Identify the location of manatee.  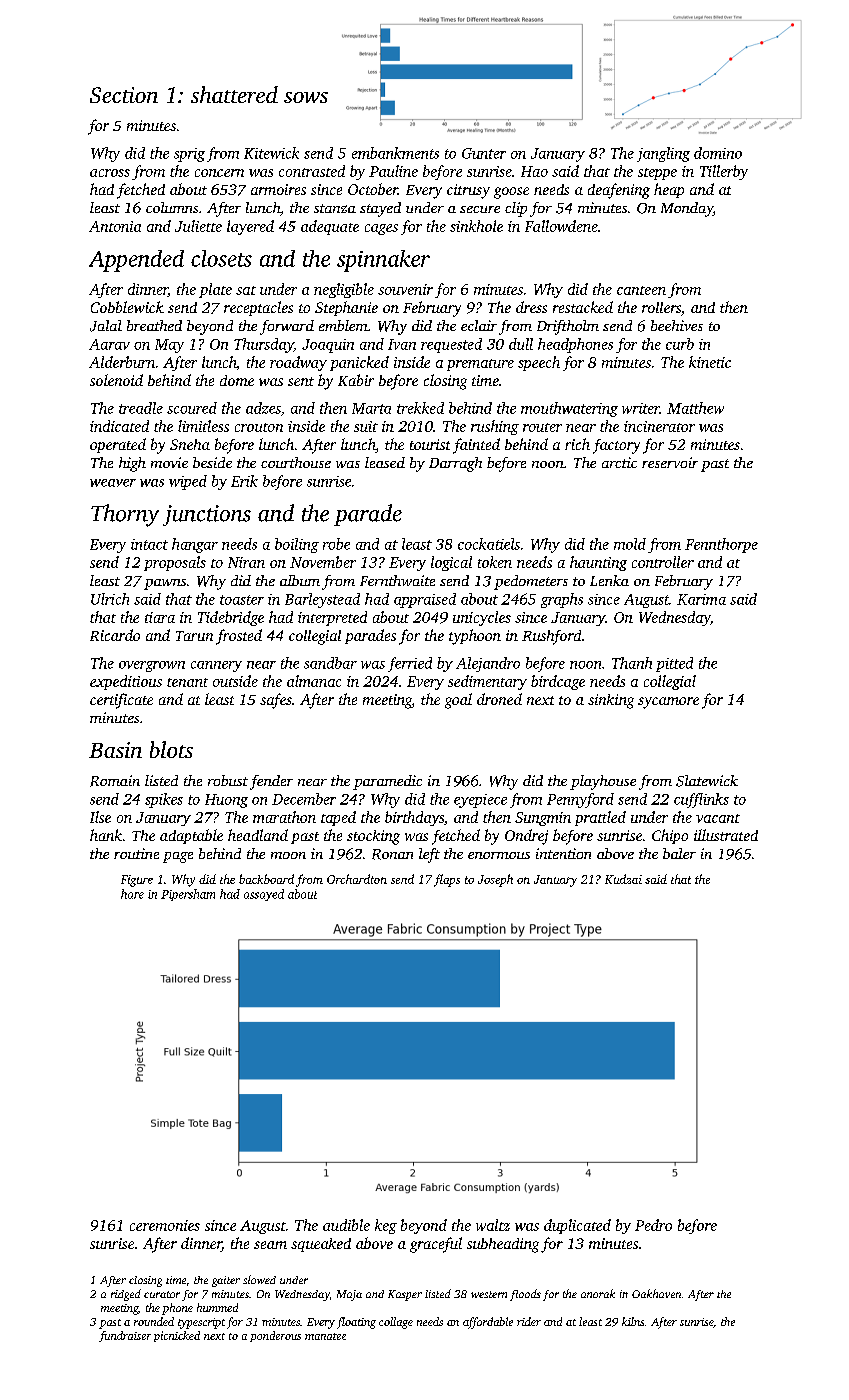
(325, 1336).
